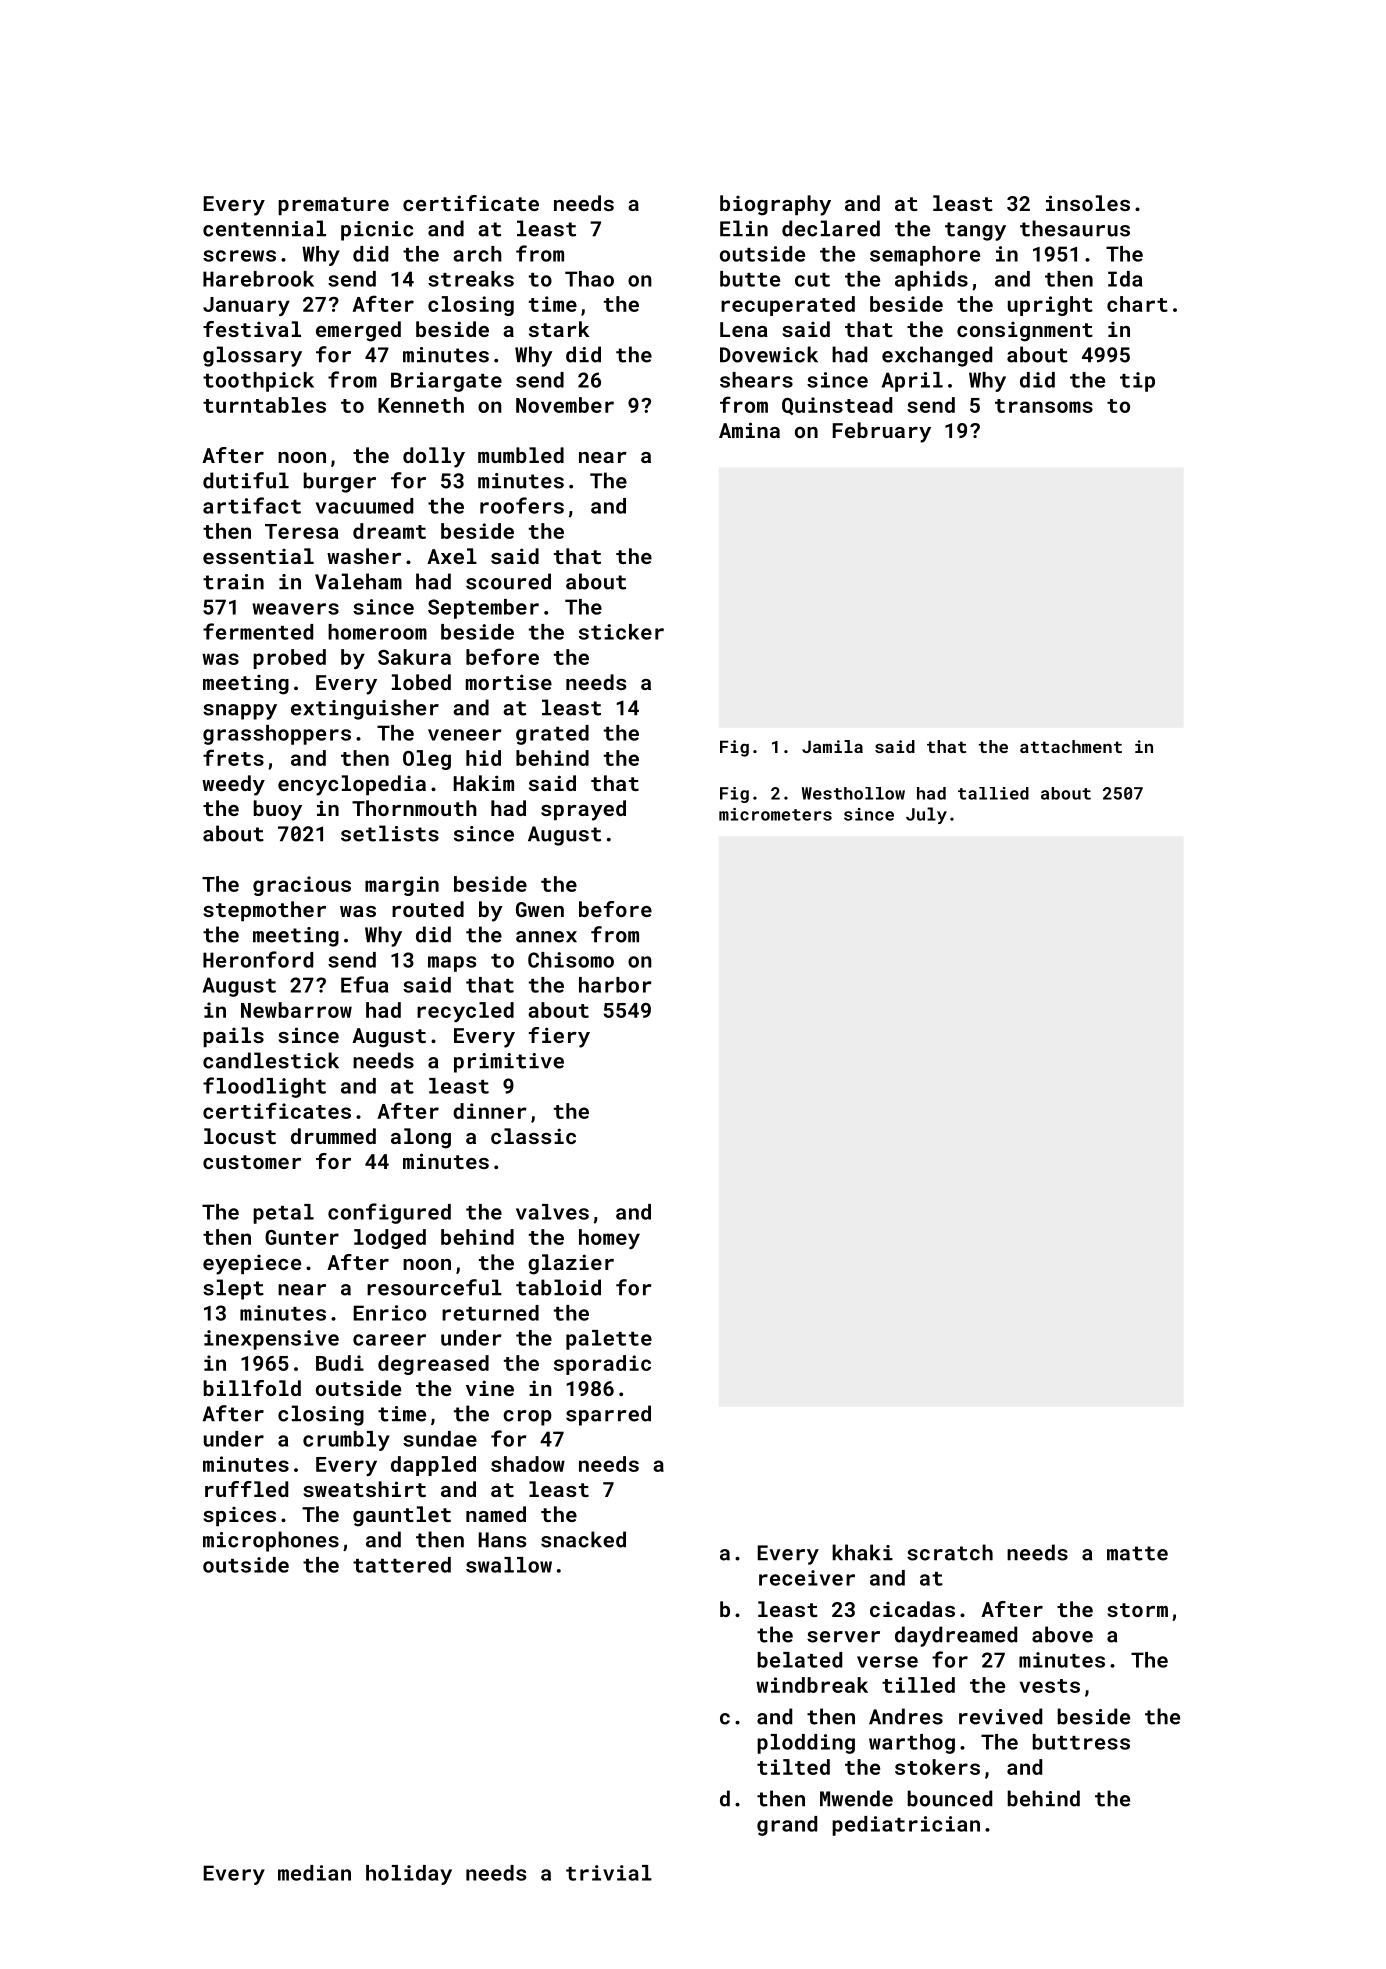 This image has height=1969, width=1386. I want to click on February, so click(882, 432).
